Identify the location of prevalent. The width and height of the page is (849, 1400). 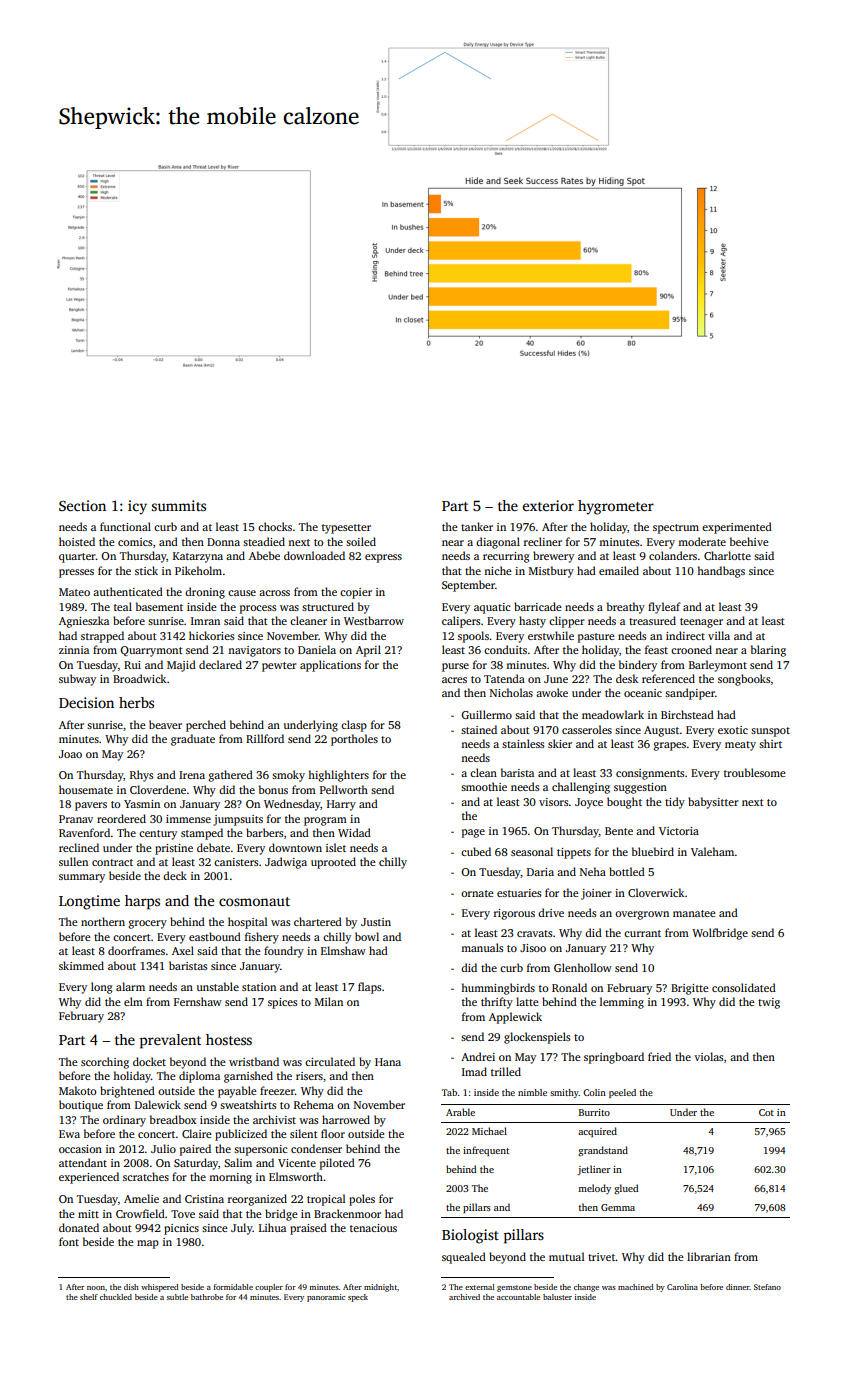
(170, 1041).
